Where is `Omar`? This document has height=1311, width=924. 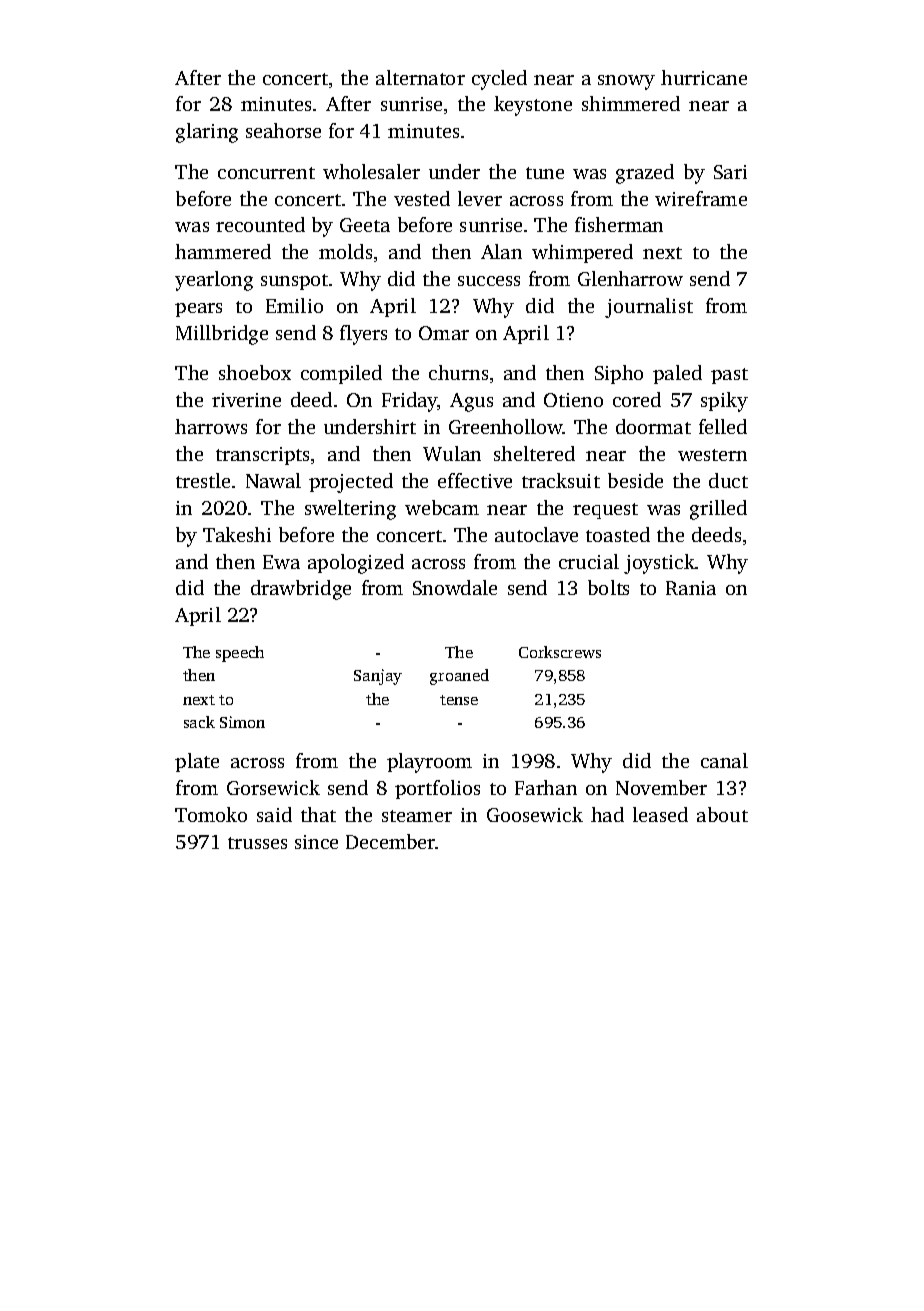
Omar is located at coordinates (444, 333).
